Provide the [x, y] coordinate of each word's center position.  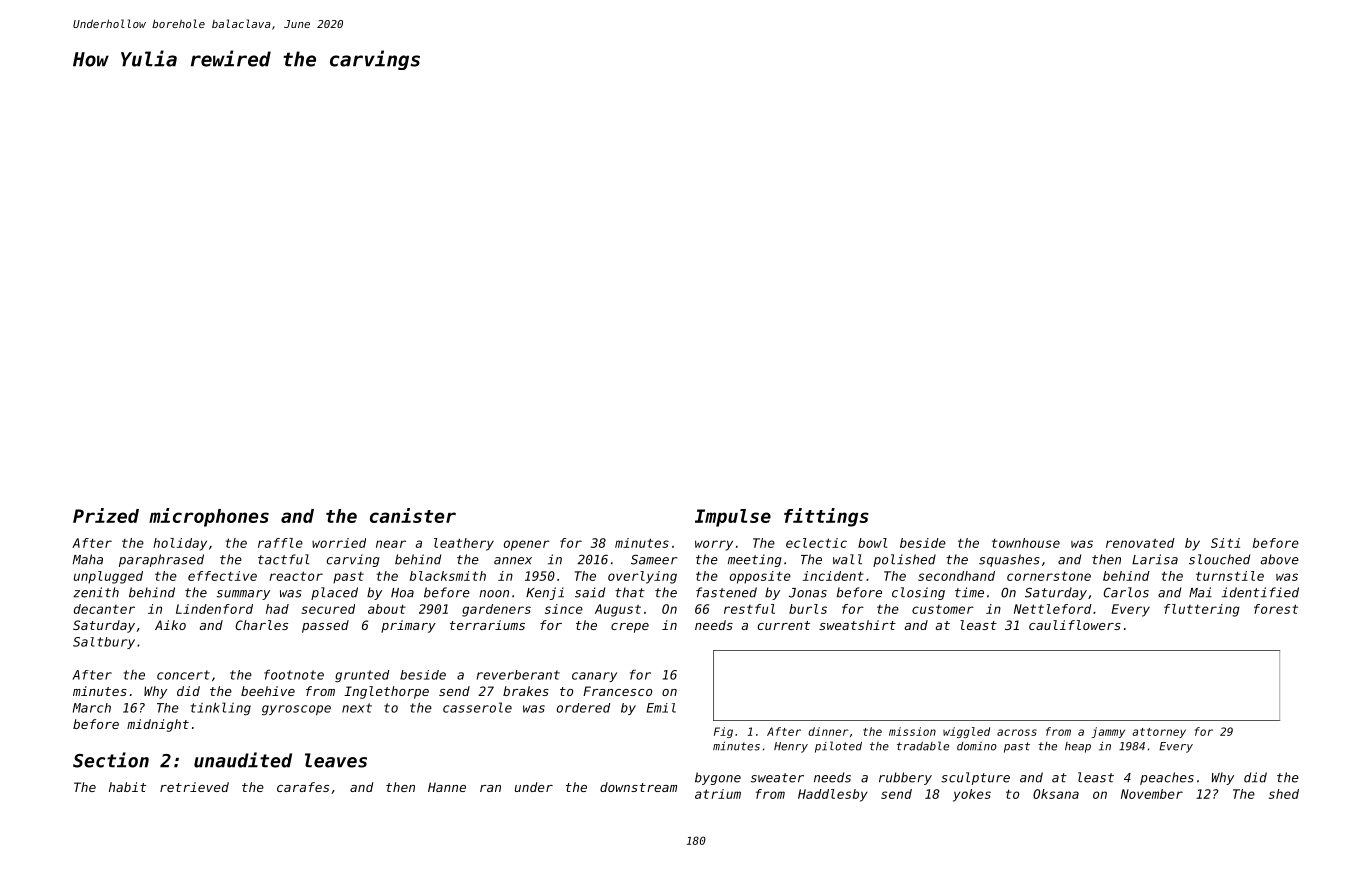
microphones [209, 517]
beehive [268, 691]
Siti [1225, 543]
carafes [303, 787]
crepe [630, 628]
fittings [826, 517]
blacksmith [448, 576]
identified [1260, 592]
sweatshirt [857, 625]
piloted [838, 747]
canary [594, 677]
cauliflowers [1075, 625]
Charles [262, 625]
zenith [96, 592]
